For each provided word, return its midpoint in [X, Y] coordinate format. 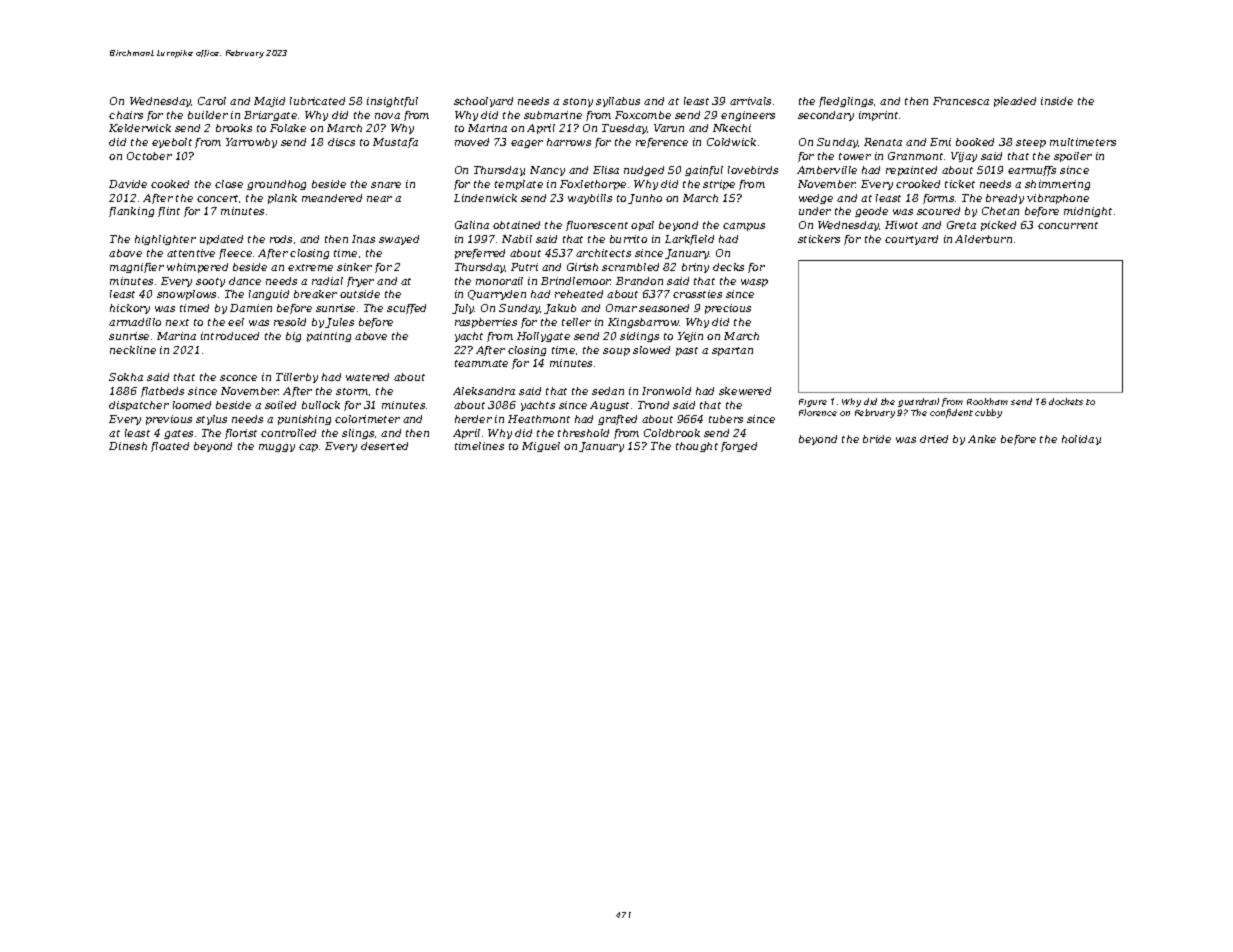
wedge [816, 199]
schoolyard [483, 102]
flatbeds [162, 392]
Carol [212, 101]
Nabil [517, 239]
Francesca [961, 101]
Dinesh [128, 446]
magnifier [137, 268]
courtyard [911, 240]
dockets [1066, 401]
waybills [590, 199]
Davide [128, 184]
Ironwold [666, 391]
